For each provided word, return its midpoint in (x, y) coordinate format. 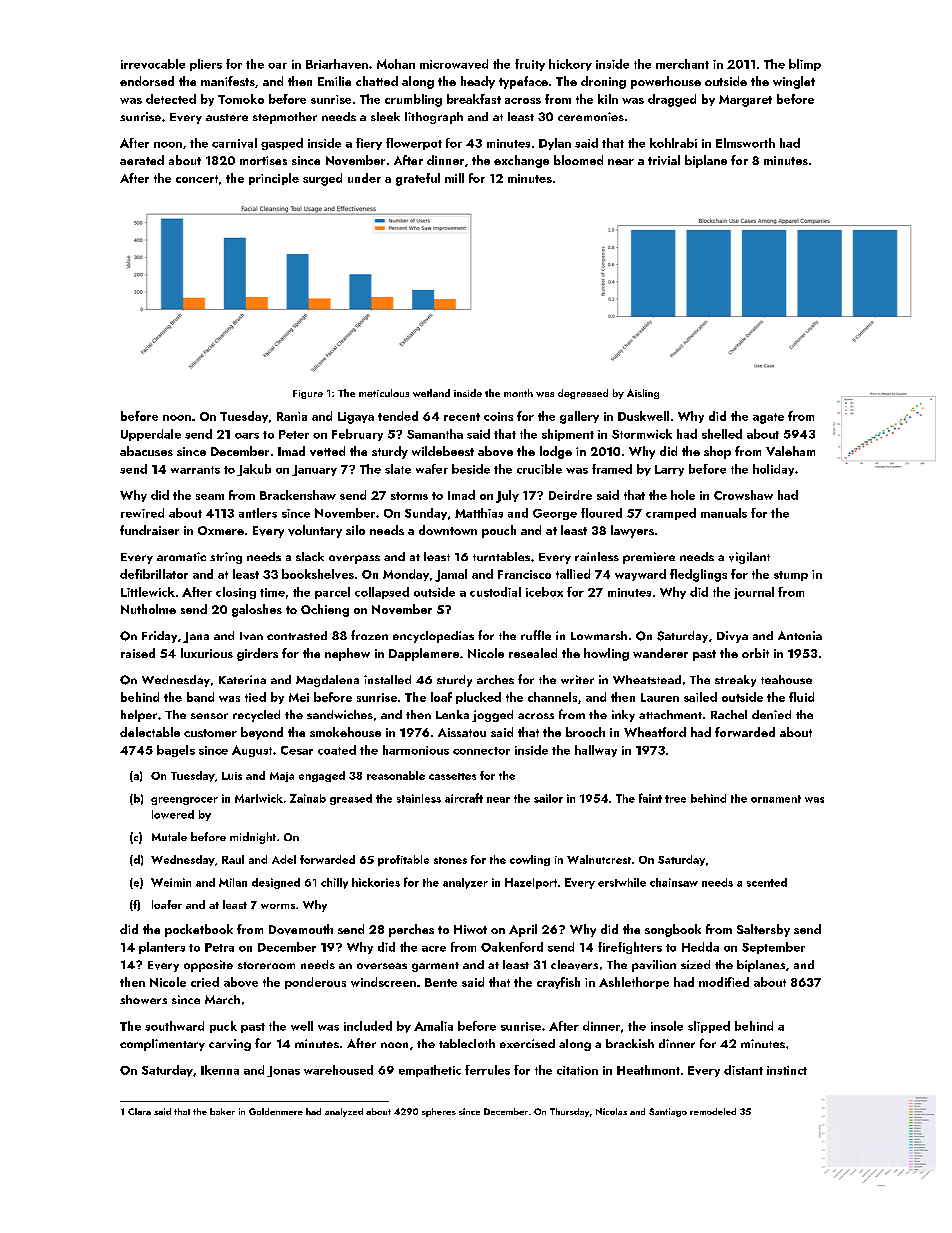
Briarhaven (337, 64)
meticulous (384, 393)
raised (138, 653)
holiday (773, 470)
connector (481, 751)
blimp (805, 65)
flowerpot (414, 144)
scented (767, 882)
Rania (292, 416)
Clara (139, 1111)
